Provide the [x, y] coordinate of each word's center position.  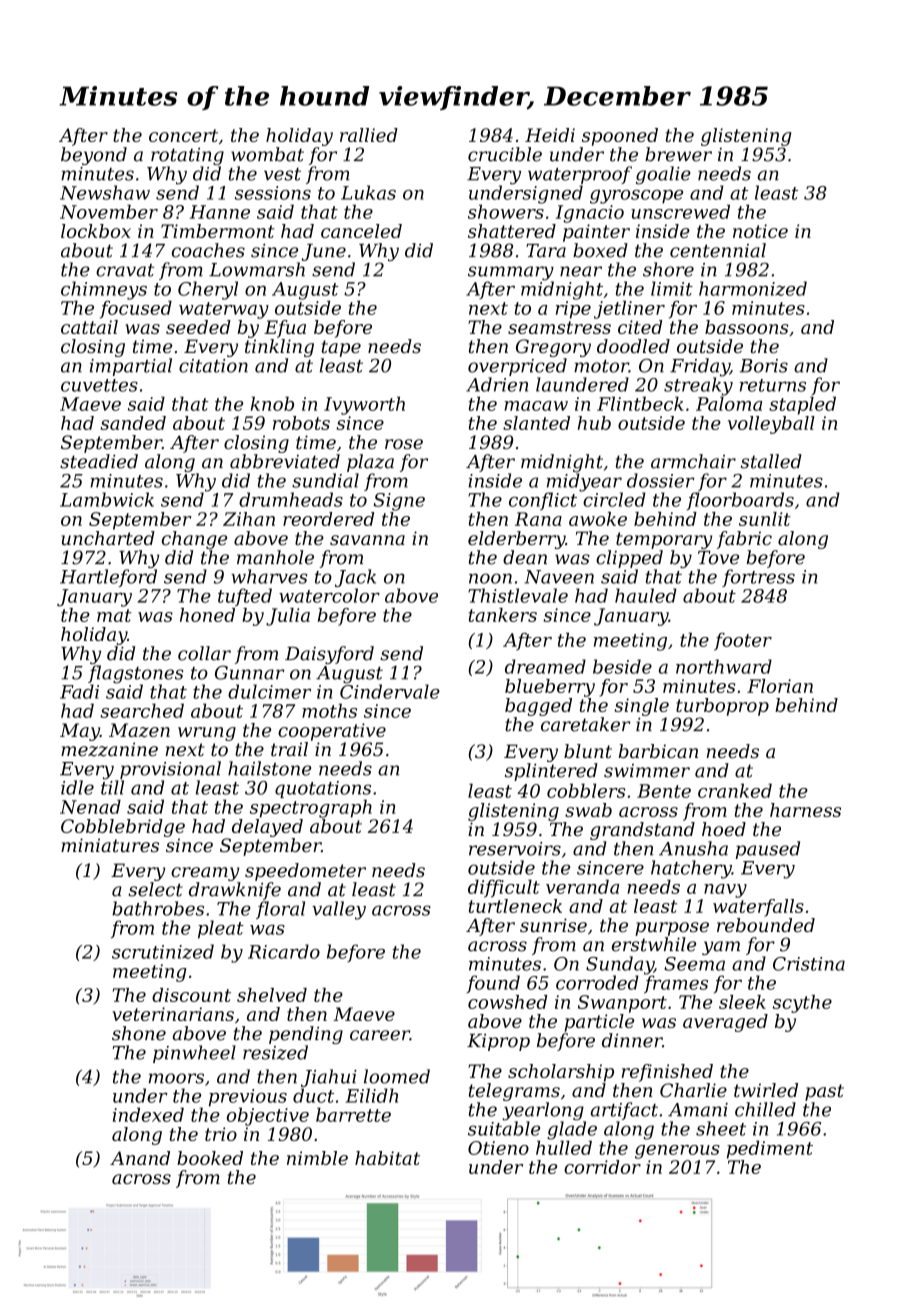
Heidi [550, 135]
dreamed [545, 666]
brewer [678, 154]
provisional [170, 770]
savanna [367, 540]
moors [176, 1078]
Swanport [622, 1004]
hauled [646, 595]
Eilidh [372, 1095]
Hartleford [108, 578]
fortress [758, 578]
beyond [94, 156]
